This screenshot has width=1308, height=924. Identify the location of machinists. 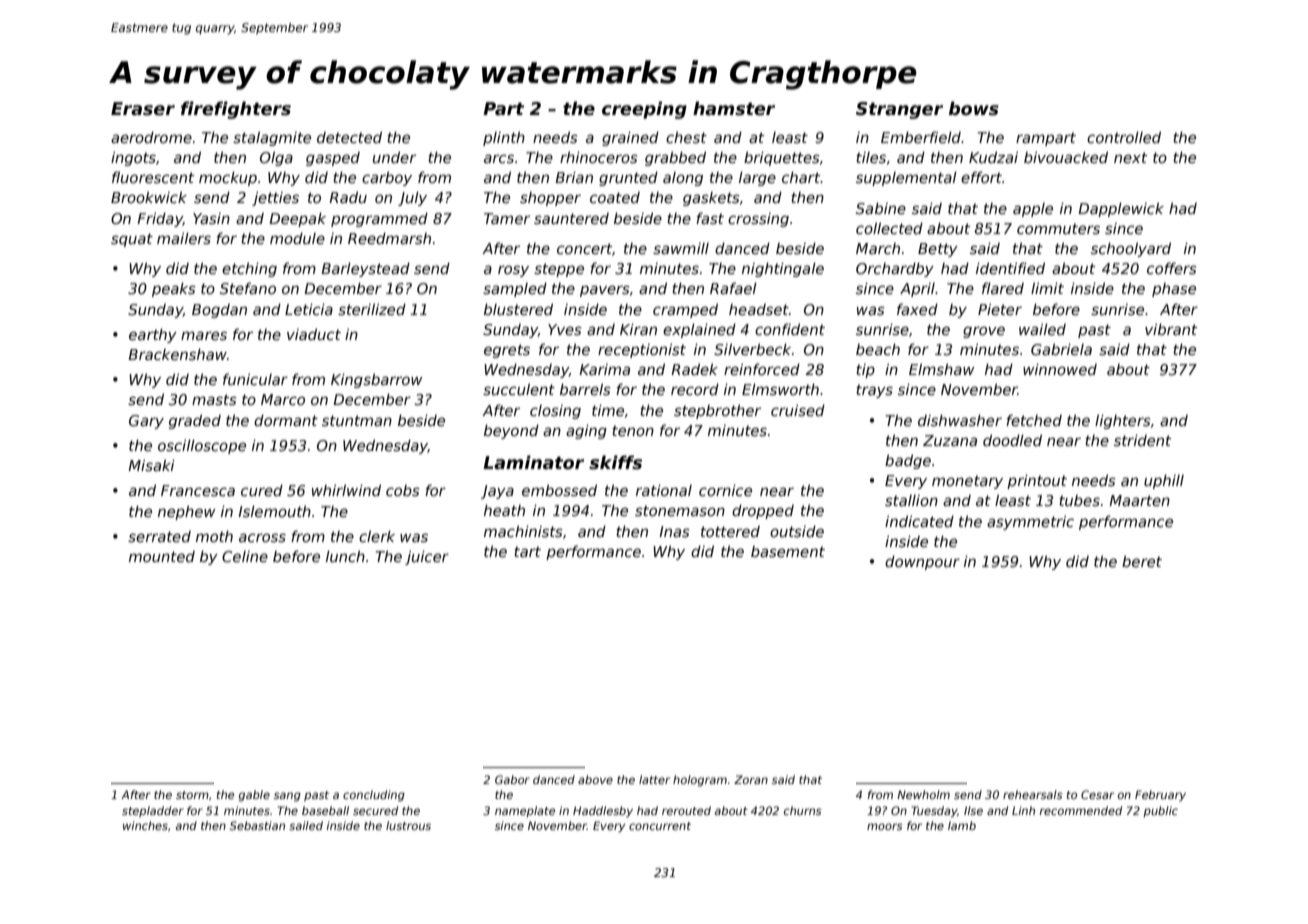
(523, 531).
